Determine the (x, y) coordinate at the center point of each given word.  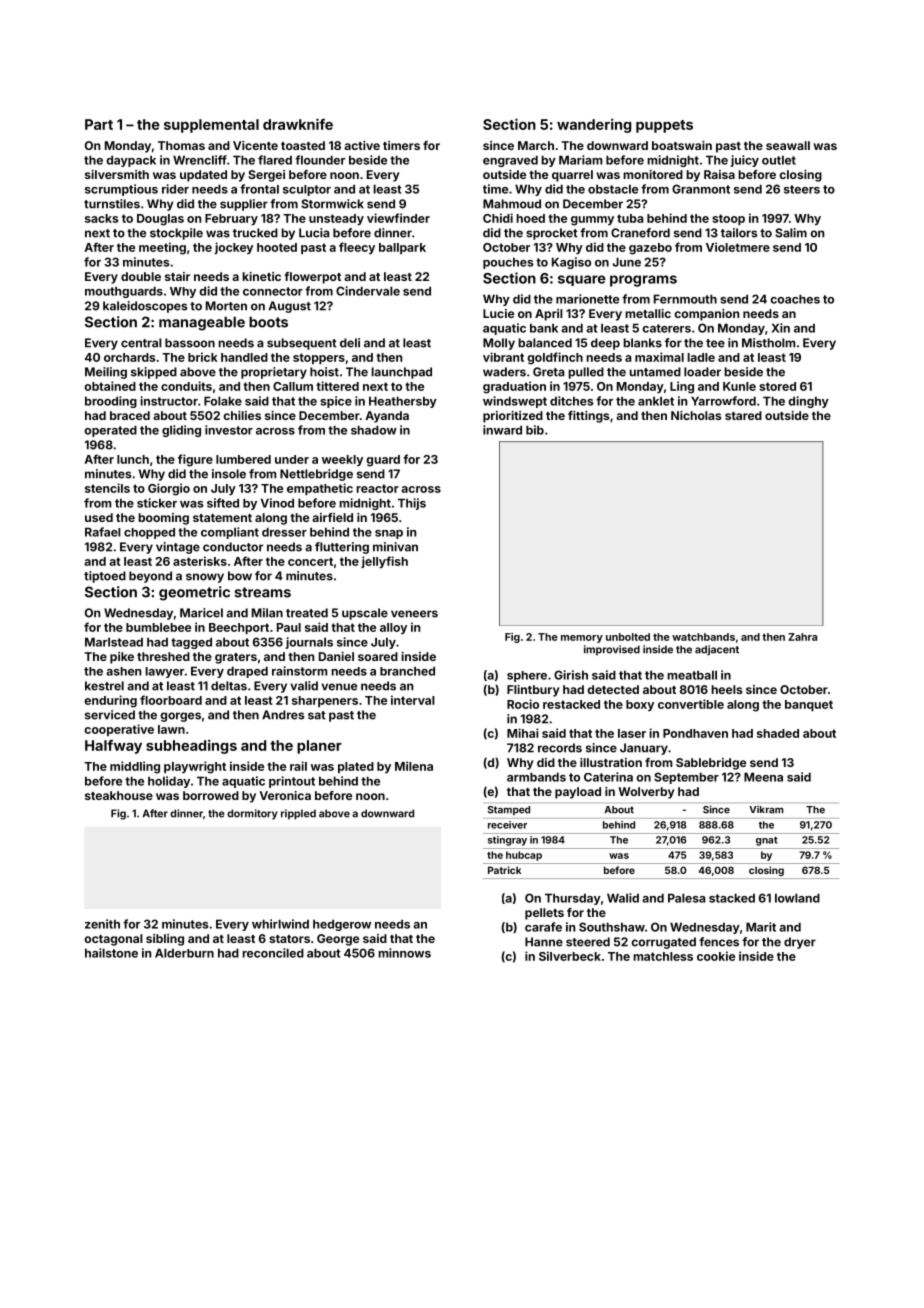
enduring (110, 701)
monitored (653, 174)
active (362, 145)
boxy (640, 705)
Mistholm (768, 343)
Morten (226, 306)
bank (544, 328)
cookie (716, 956)
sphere (527, 676)
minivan (395, 547)
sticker (157, 503)
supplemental (211, 126)
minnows (404, 953)
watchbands (703, 637)
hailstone (111, 953)
